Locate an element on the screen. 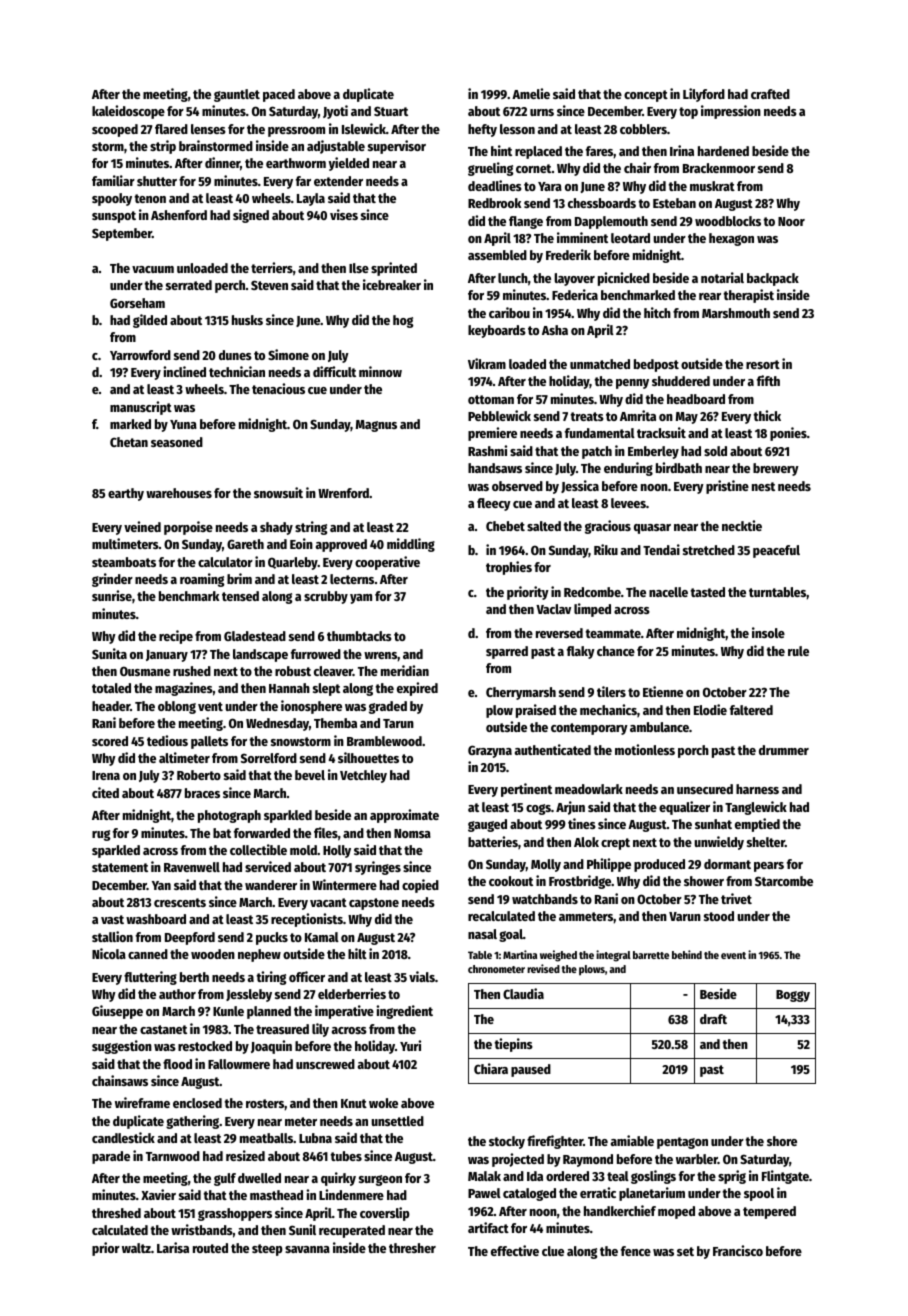 Image resolution: width=908 pixels, height=1316 pixels. goal is located at coordinates (511, 935).
